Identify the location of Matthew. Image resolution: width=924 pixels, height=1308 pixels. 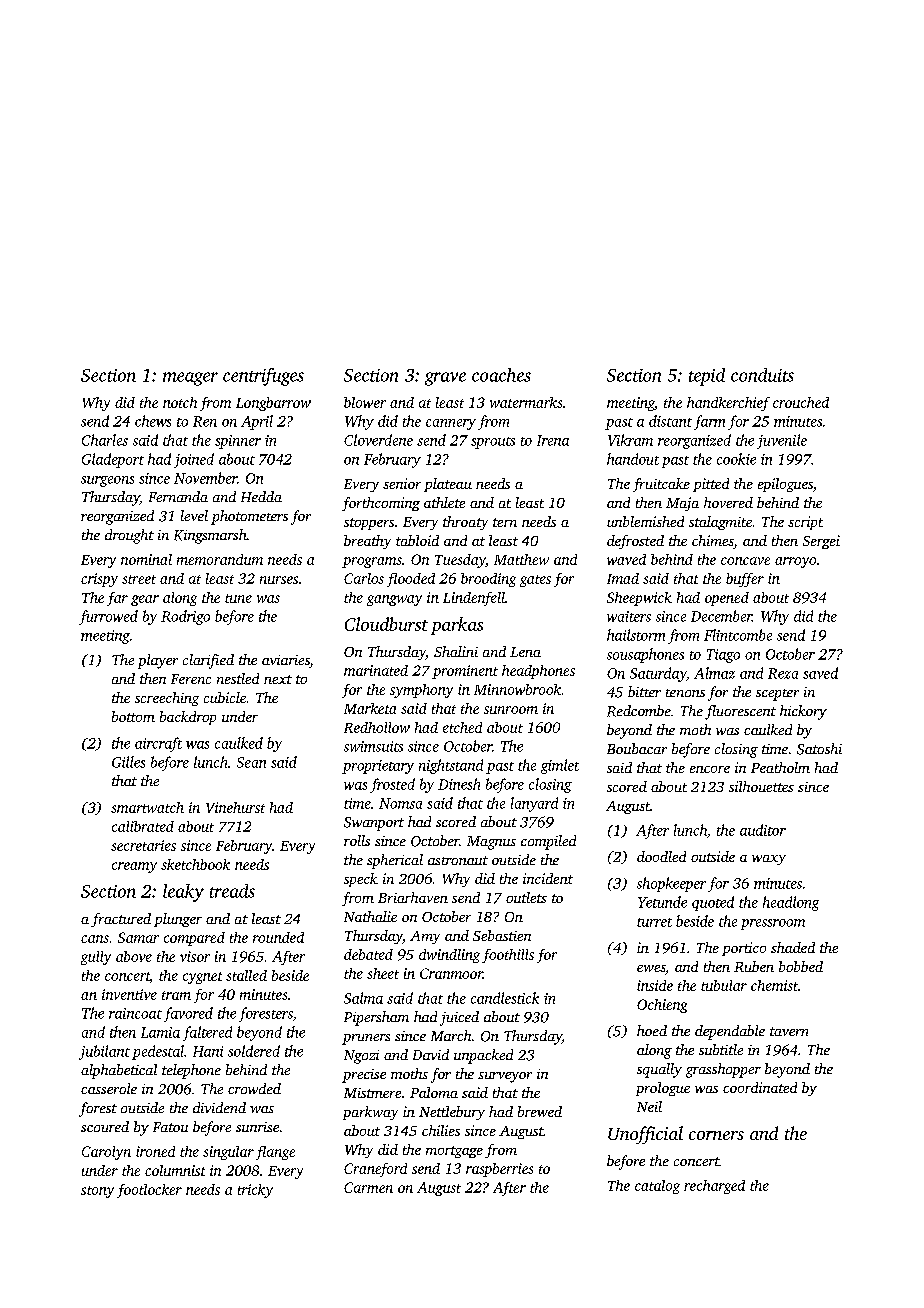
(521, 559).
